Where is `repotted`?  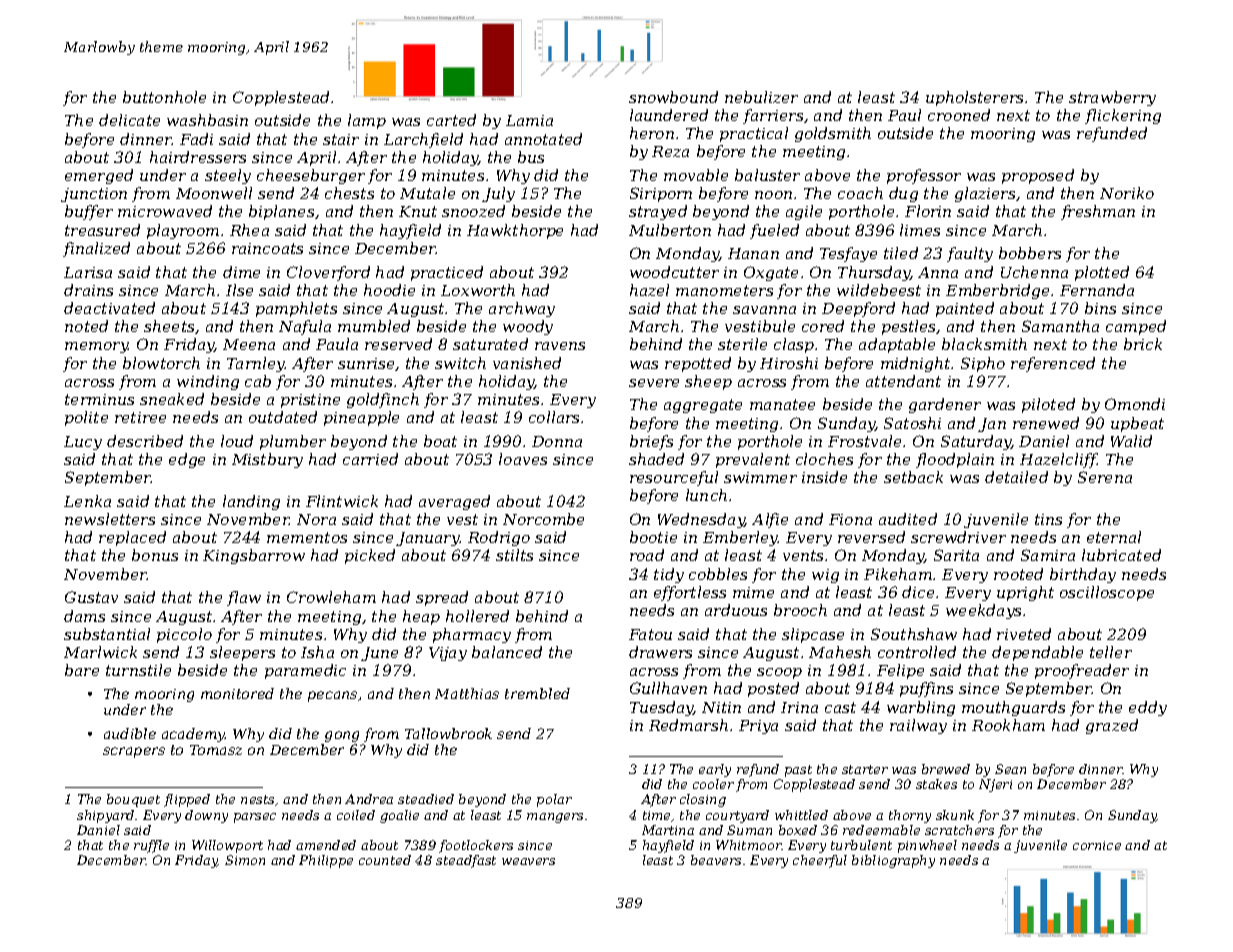 repotted is located at coordinates (698, 364).
